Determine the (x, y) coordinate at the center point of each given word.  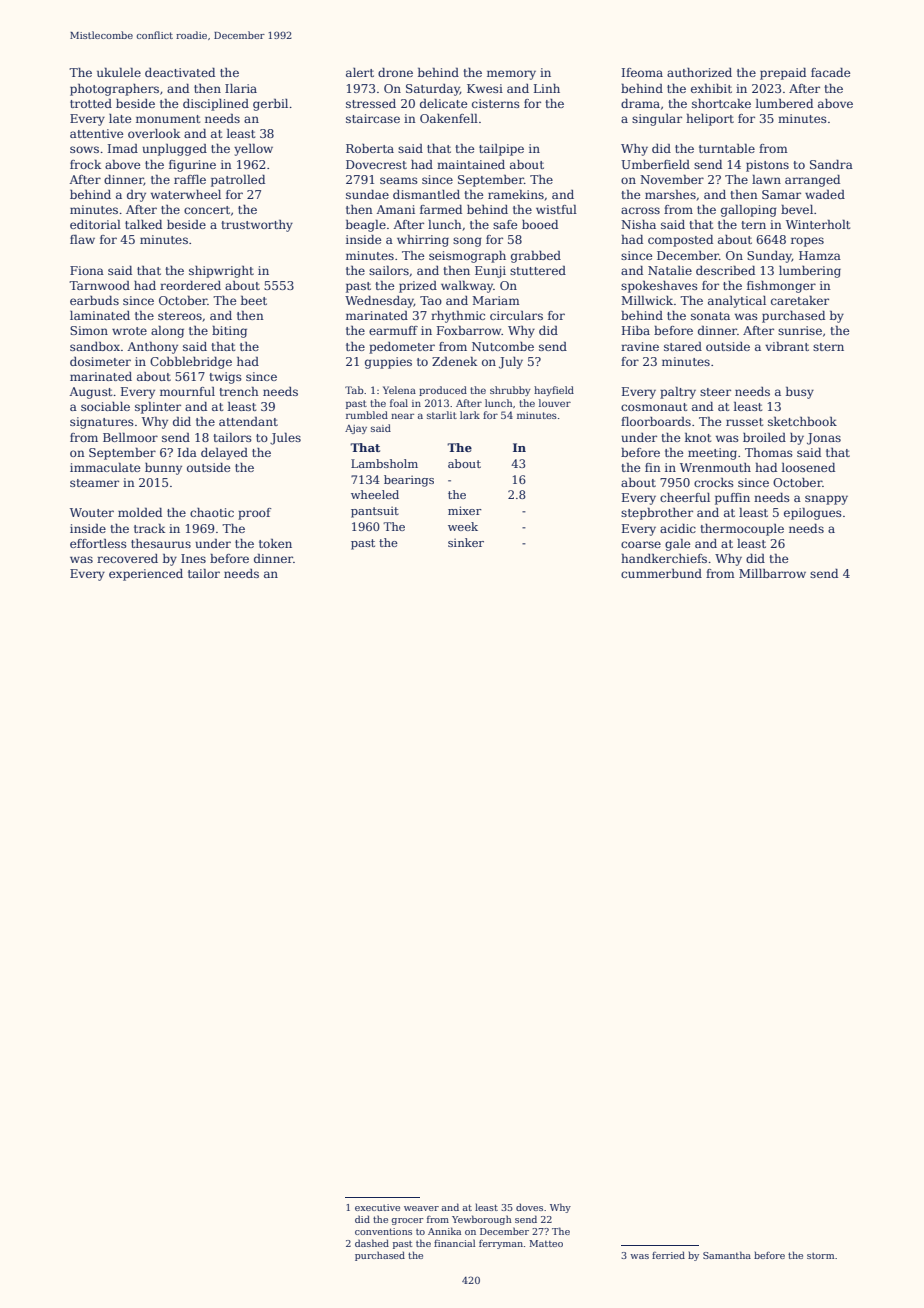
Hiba (636, 330)
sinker (466, 542)
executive (377, 1207)
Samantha (727, 1255)
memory (511, 75)
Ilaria (241, 88)
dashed (372, 1243)
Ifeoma (642, 72)
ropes (807, 242)
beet (254, 300)
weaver (421, 1208)
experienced (146, 575)
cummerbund (661, 573)
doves (529, 1207)
